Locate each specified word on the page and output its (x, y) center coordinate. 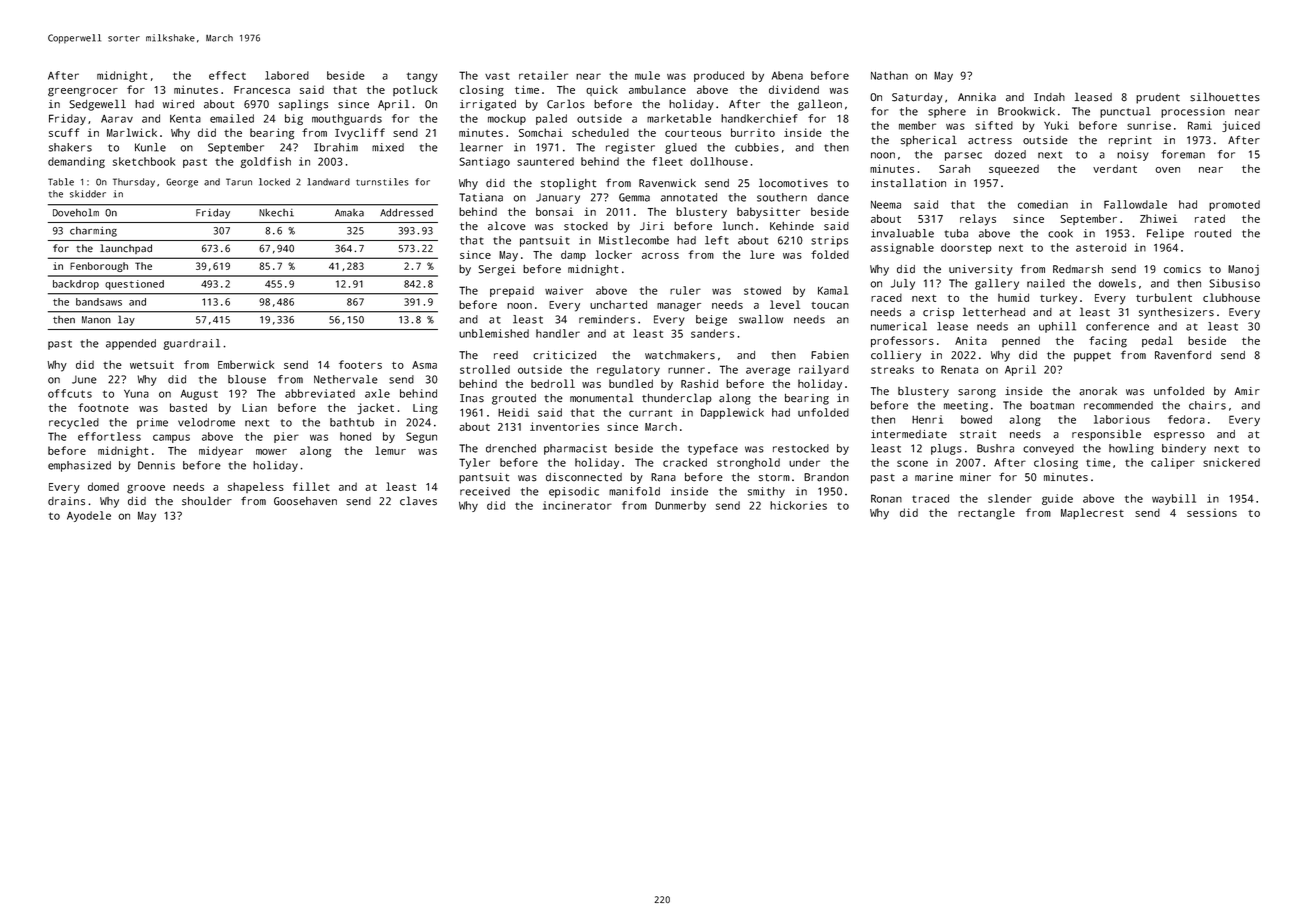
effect (227, 75)
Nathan (889, 75)
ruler (685, 290)
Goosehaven (305, 501)
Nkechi (276, 213)
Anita (971, 340)
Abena (787, 75)
